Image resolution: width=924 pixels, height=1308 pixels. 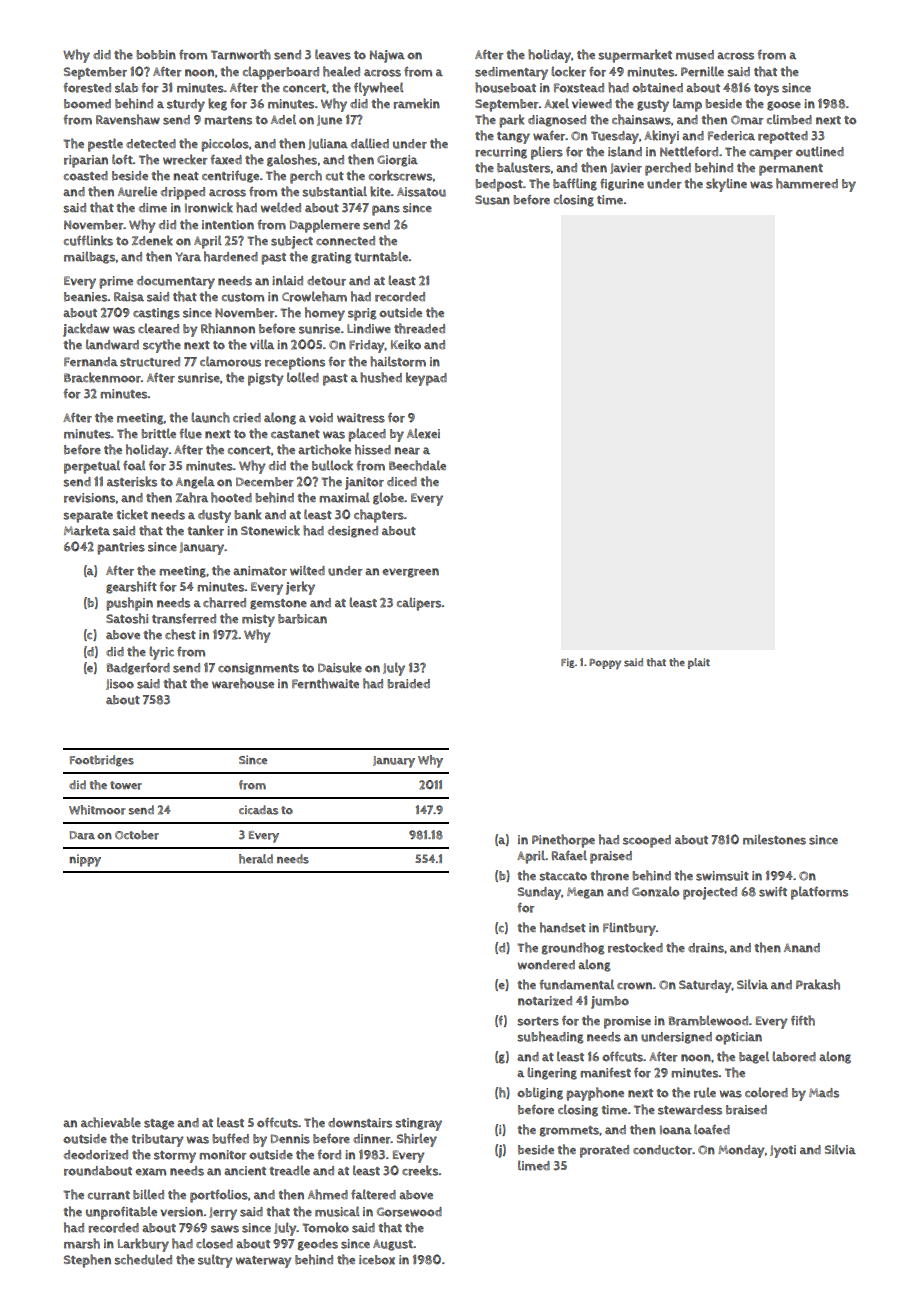 What do you see at coordinates (699, 663) in the page?
I see `plait` at bounding box center [699, 663].
